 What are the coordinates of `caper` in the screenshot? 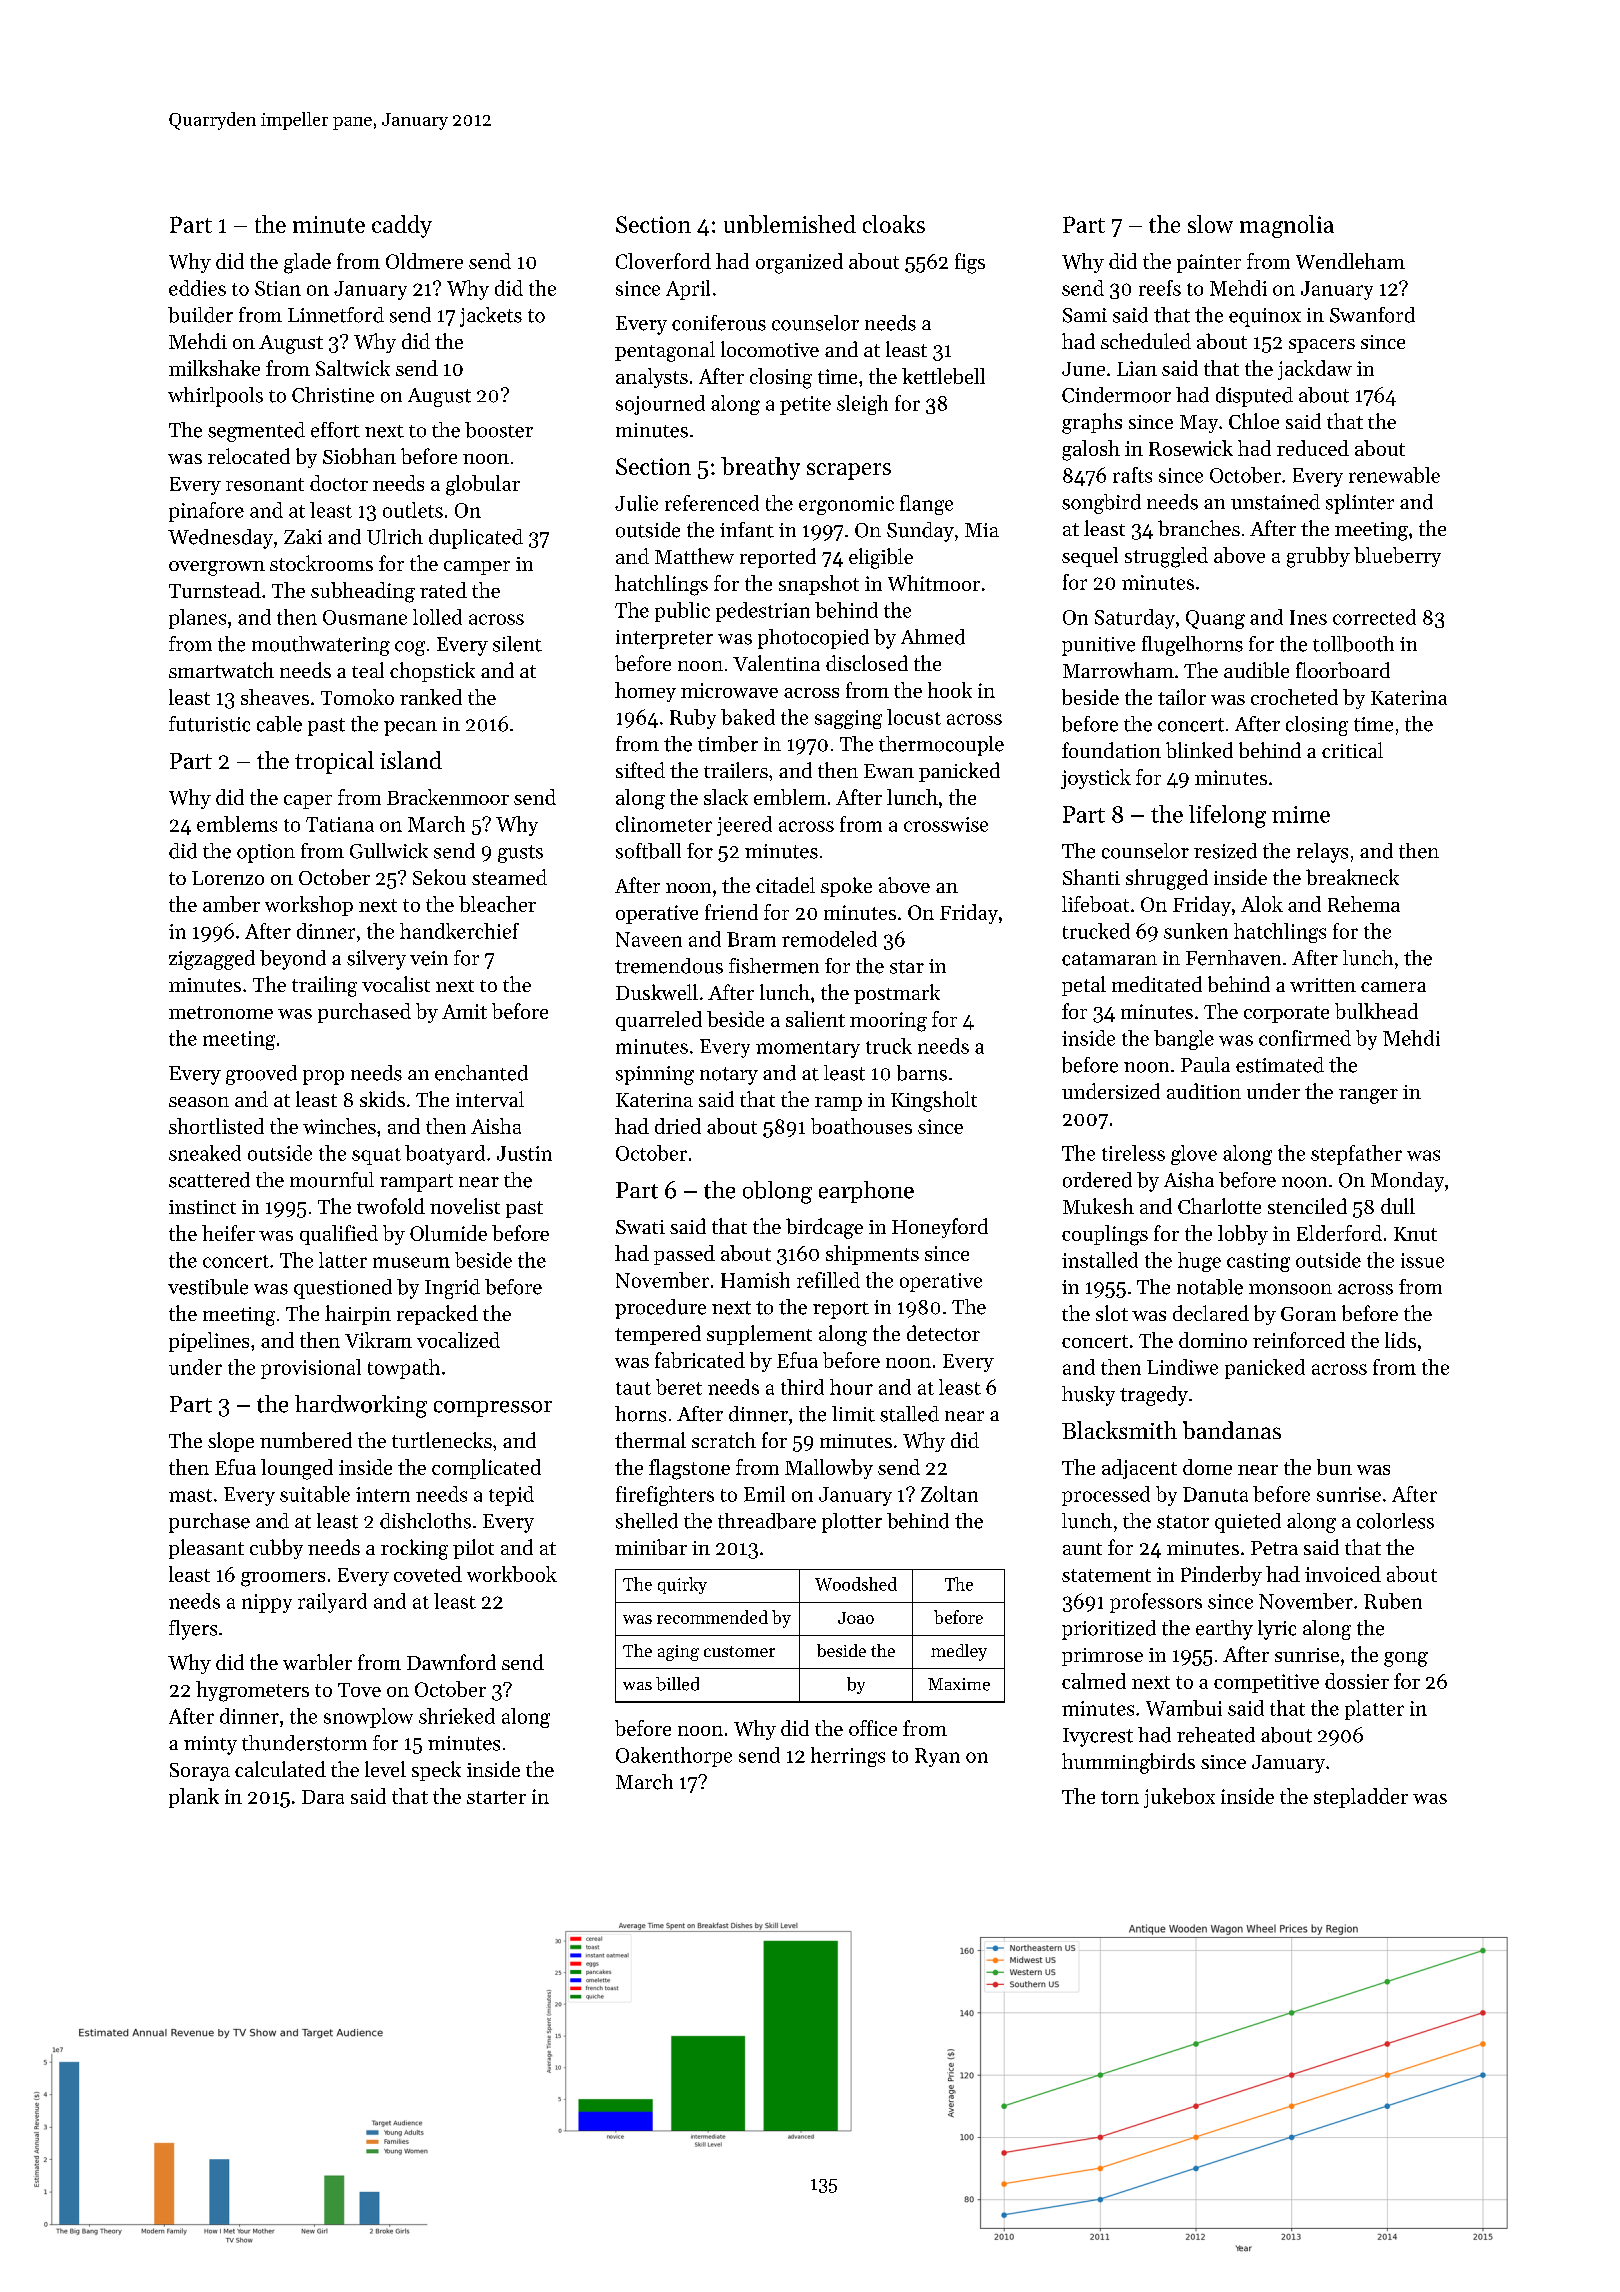 It's located at (308, 802).
